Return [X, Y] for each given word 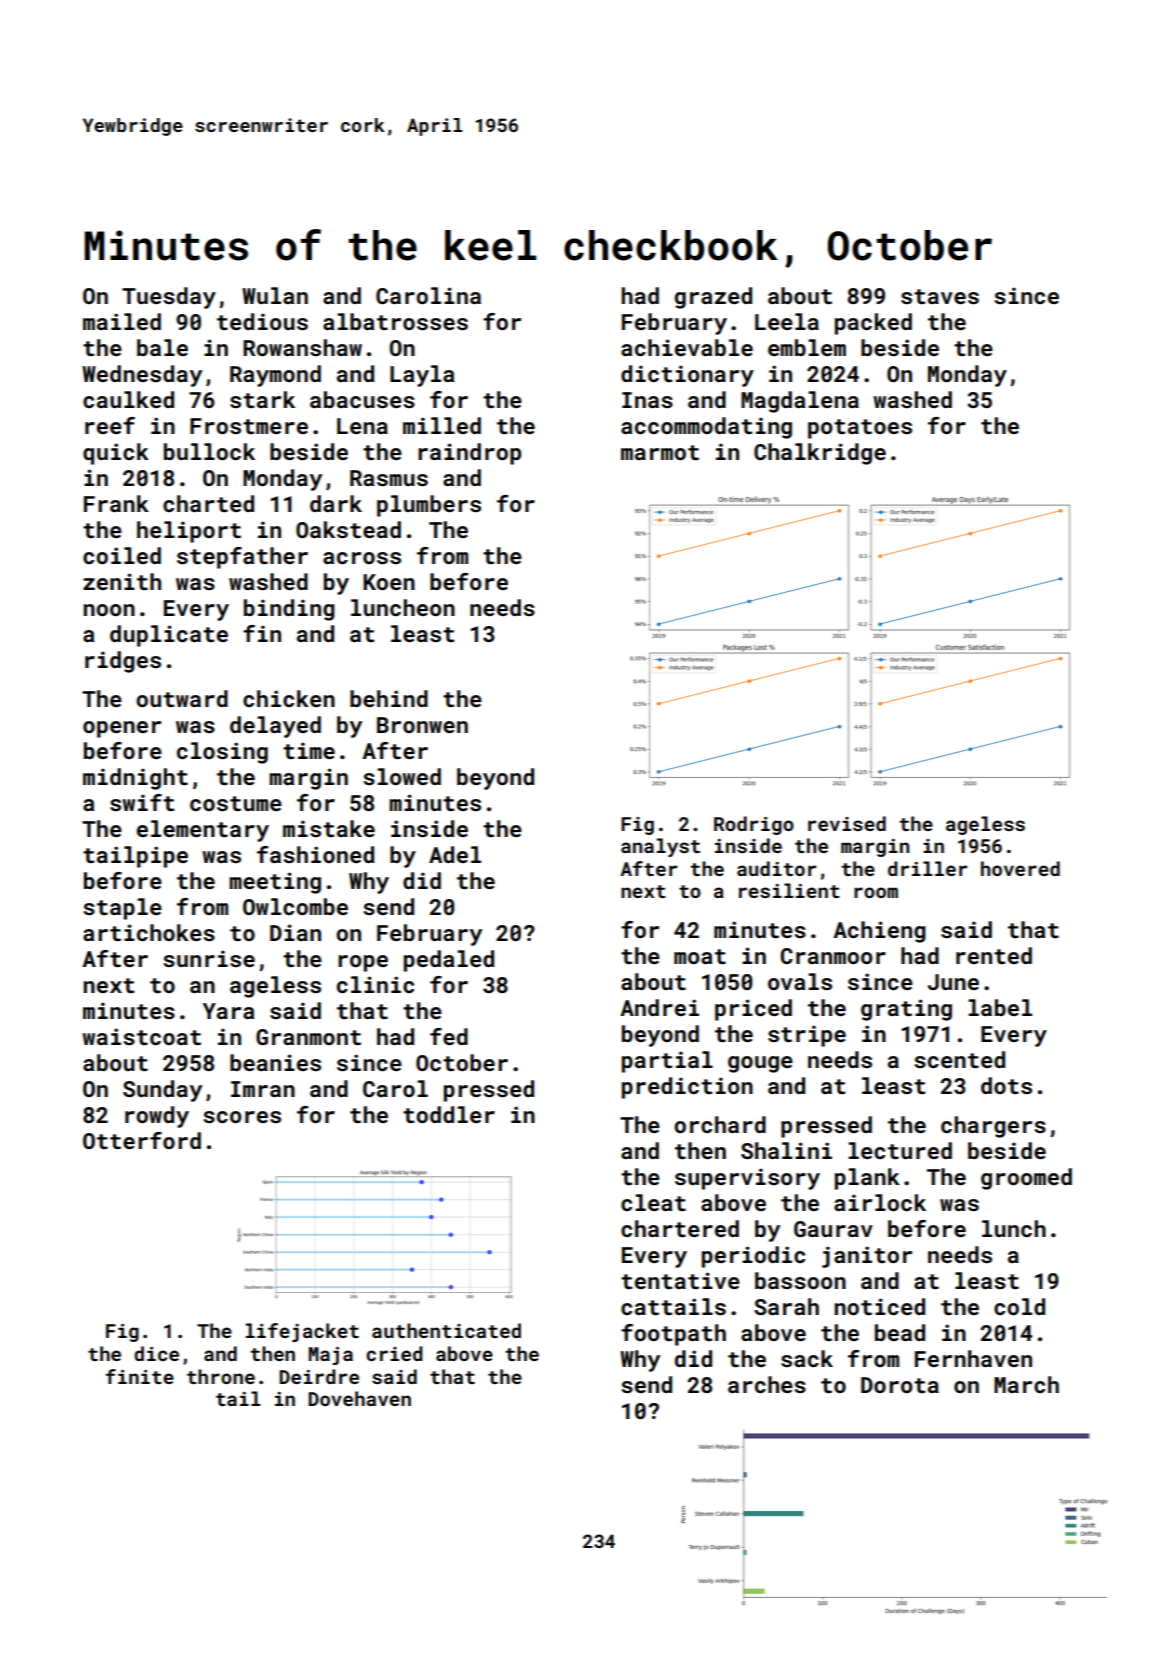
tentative [680, 1280]
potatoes [860, 429]
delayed [275, 727]
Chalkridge [820, 454]
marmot [660, 452]
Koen [389, 582]
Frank [116, 503]
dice [156, 1353]
